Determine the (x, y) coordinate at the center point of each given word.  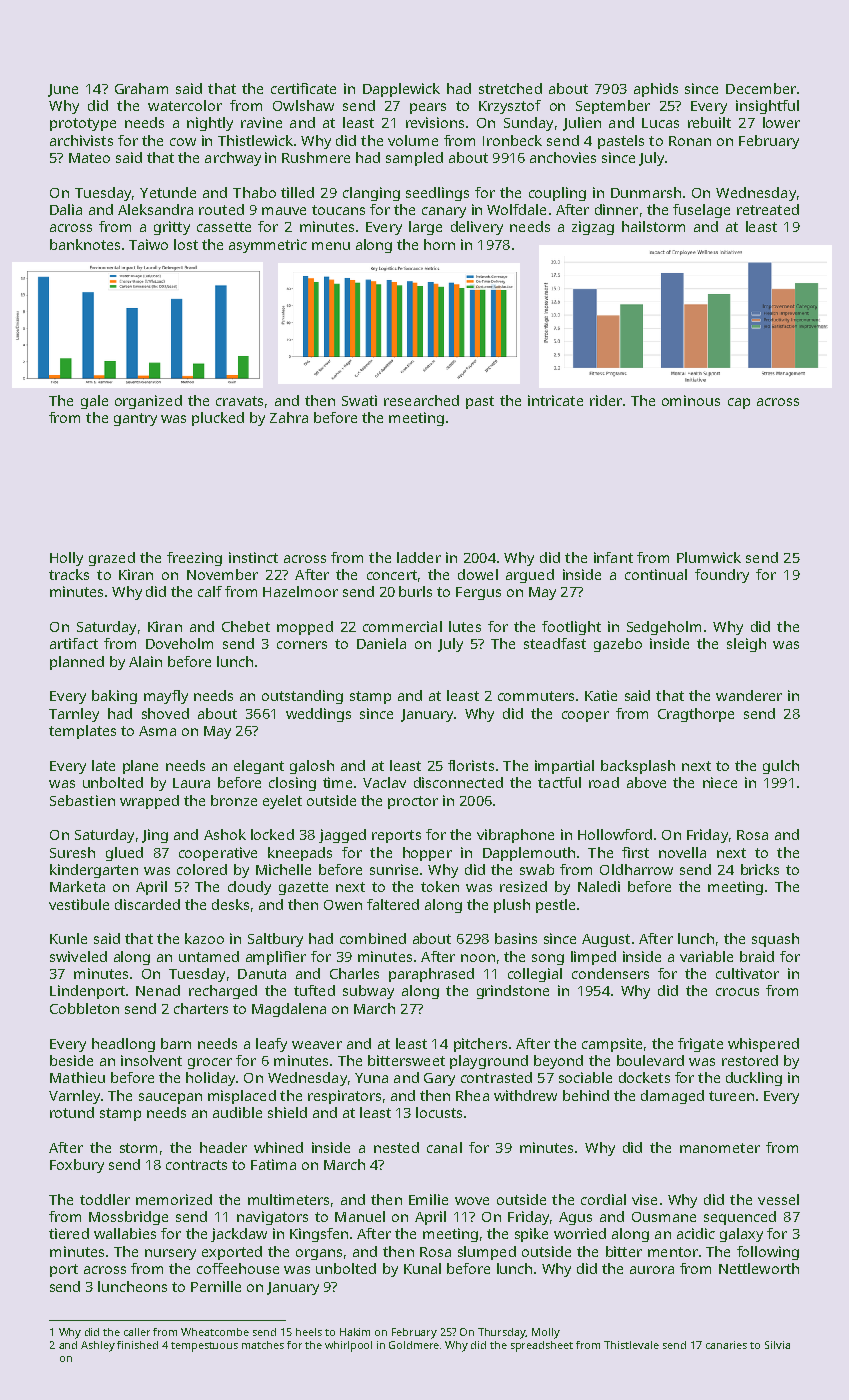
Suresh (72, 852)
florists (471, 765)
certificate (303, 88)
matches (263, 1345)
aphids (656, 90)
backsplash (638, 767)
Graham (141, 88)
